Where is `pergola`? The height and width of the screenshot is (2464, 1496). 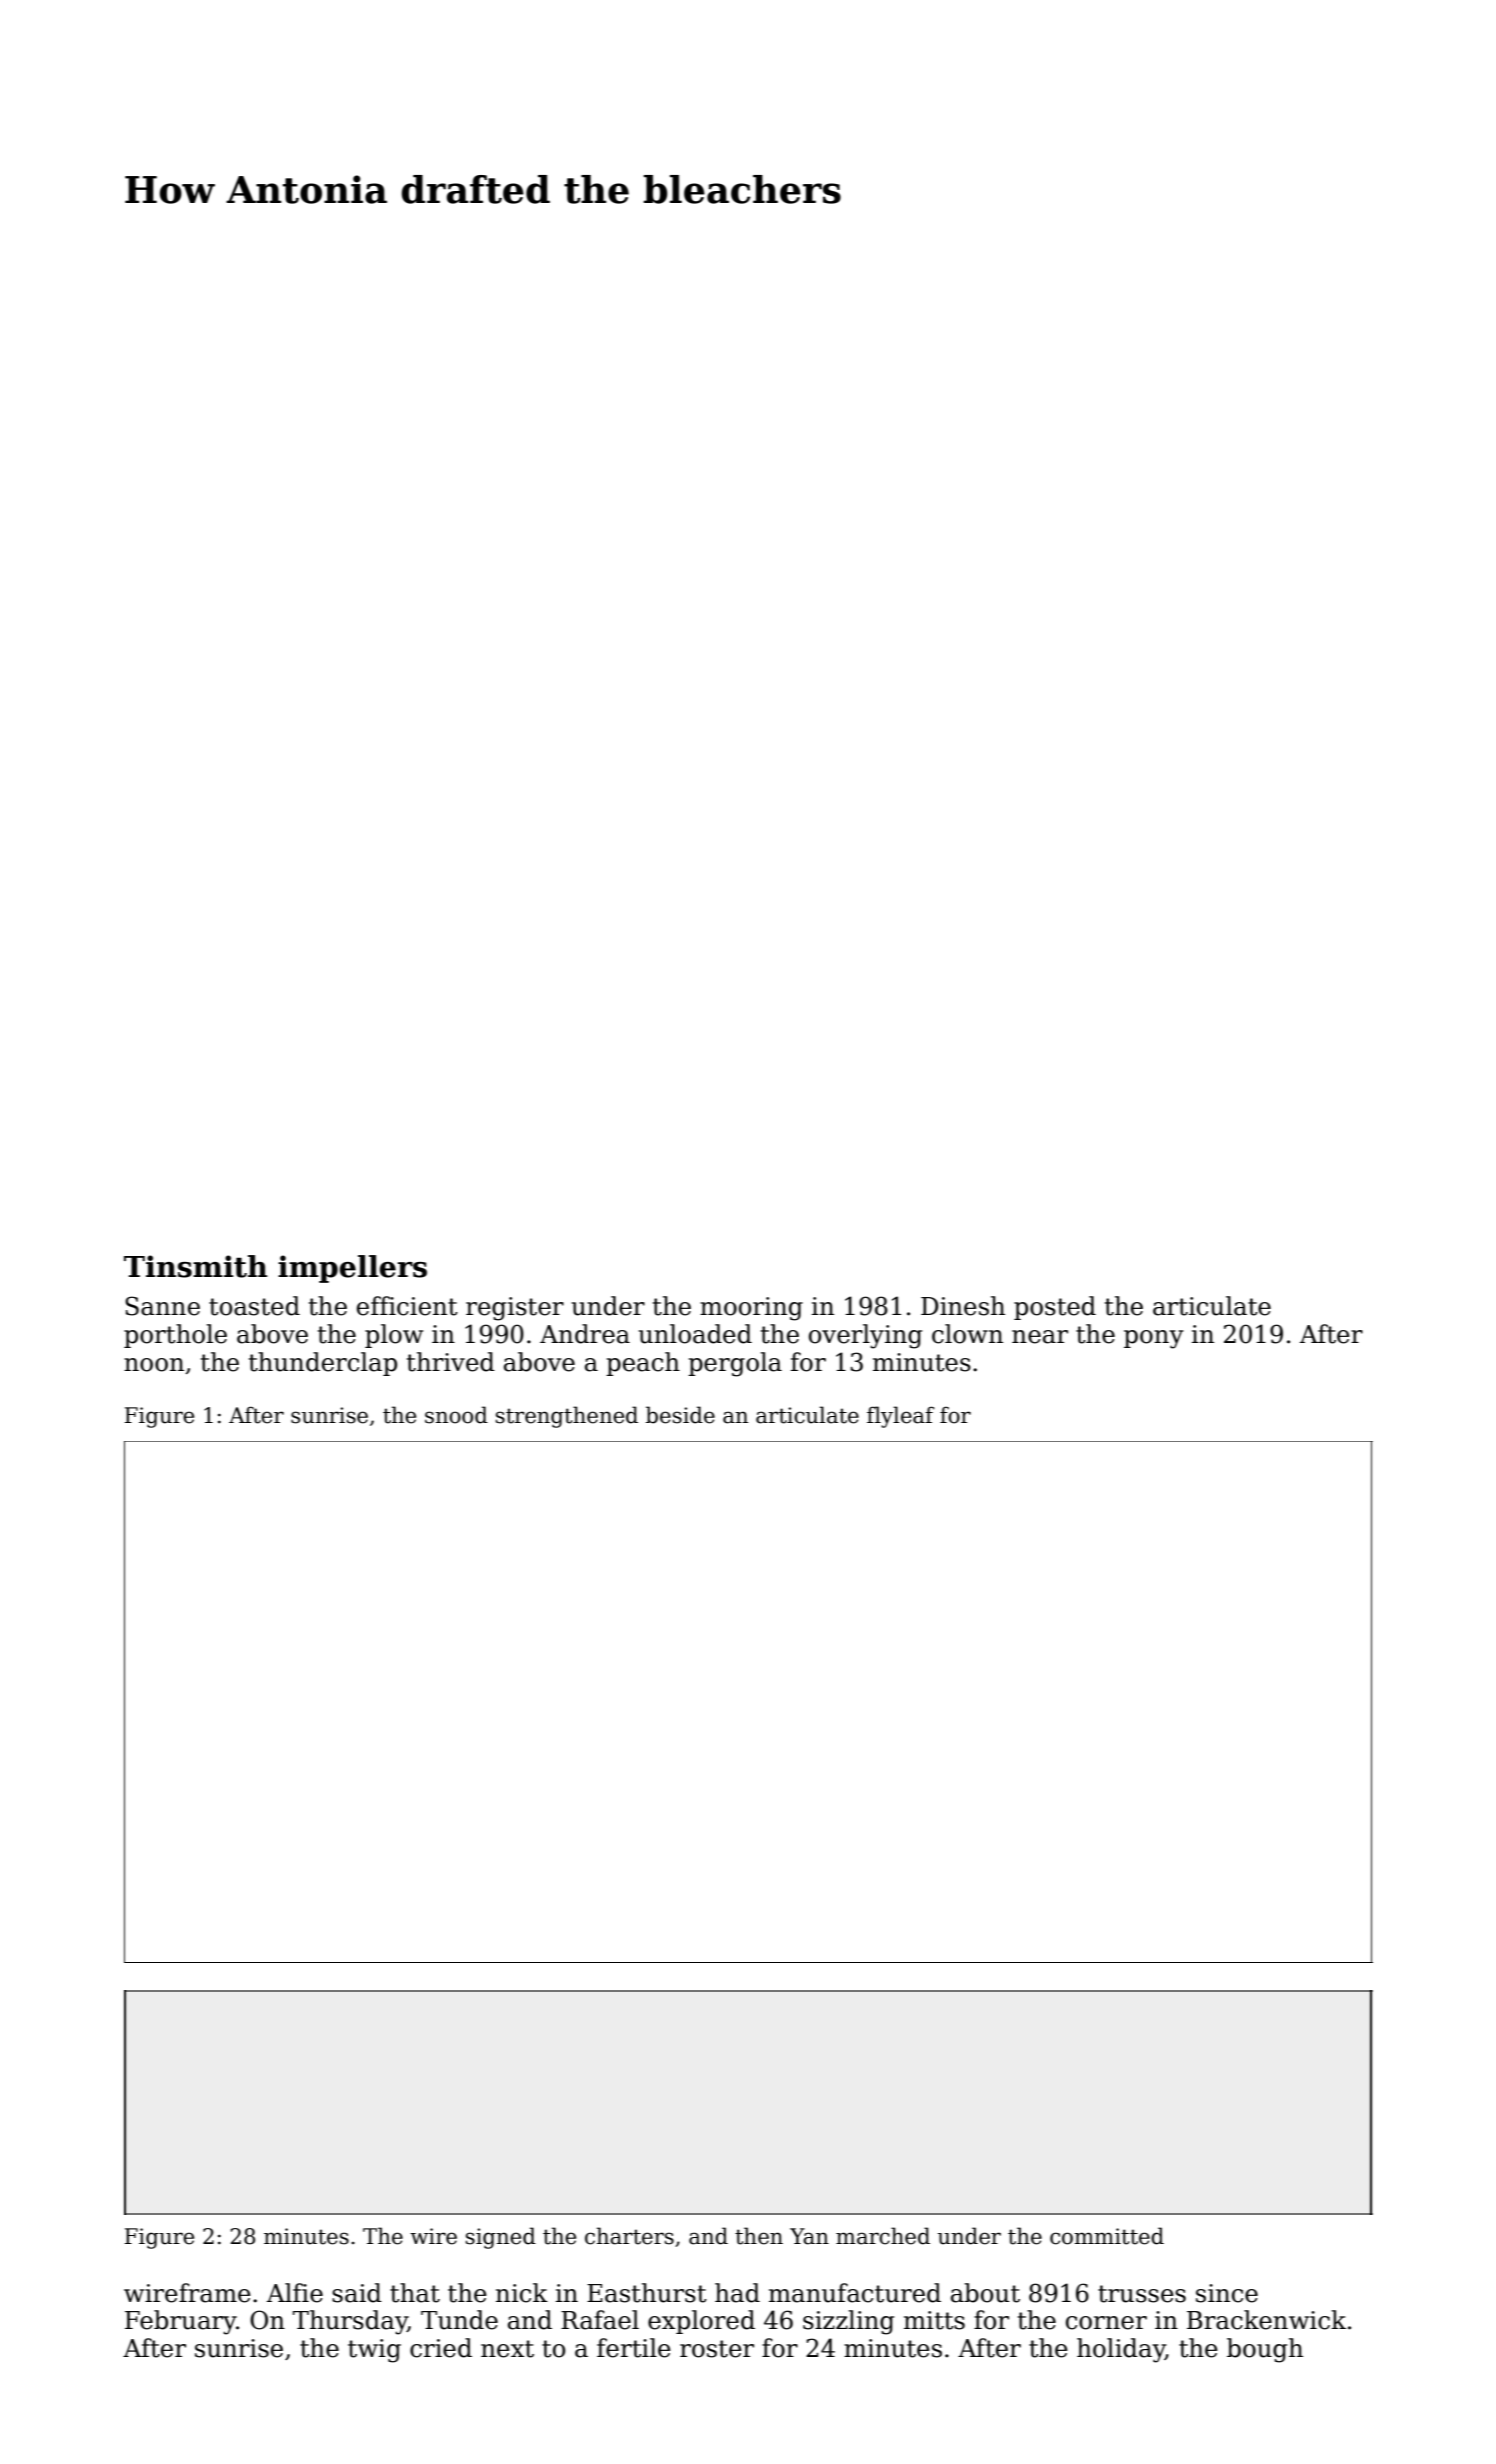 pergola is located at coordinates (735, 1364).
